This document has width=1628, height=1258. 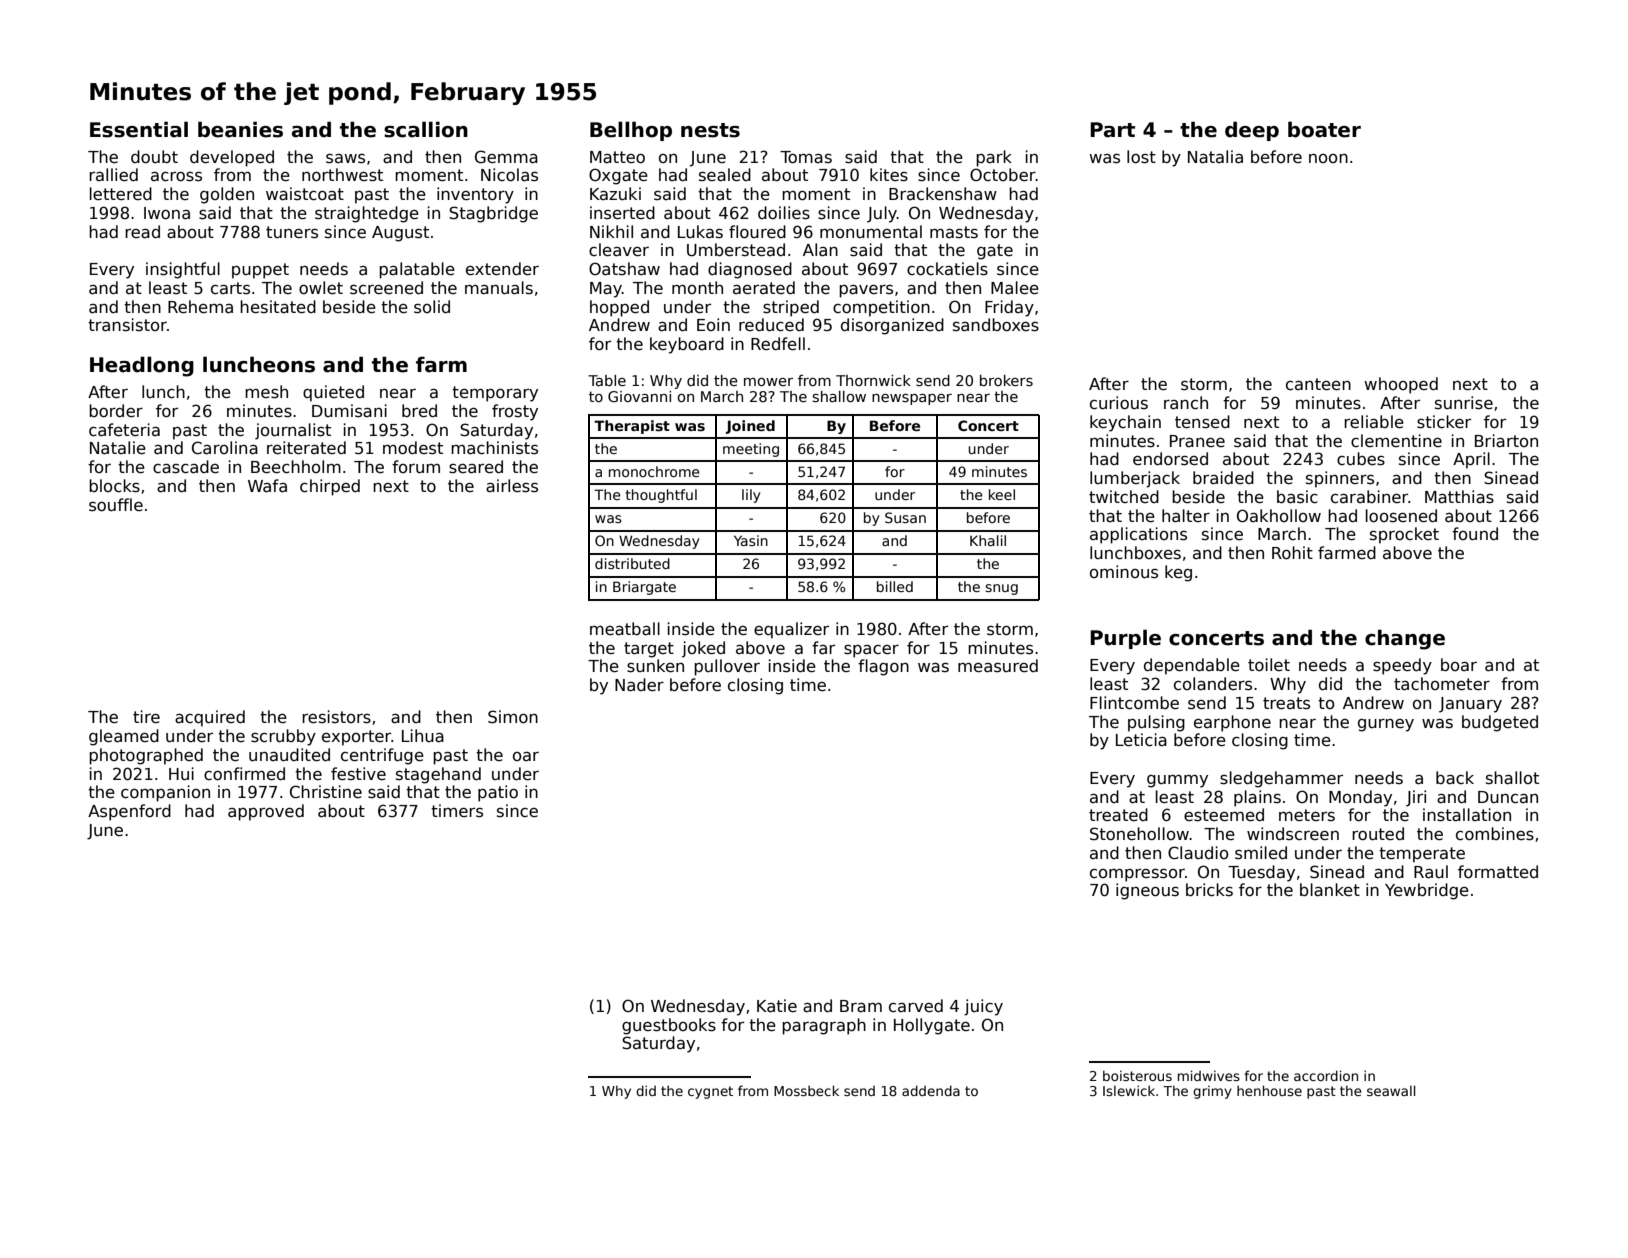 What do you see at coordinates (240, 129) in the document?
I see `beanies` at bounding box center [240, 129].
